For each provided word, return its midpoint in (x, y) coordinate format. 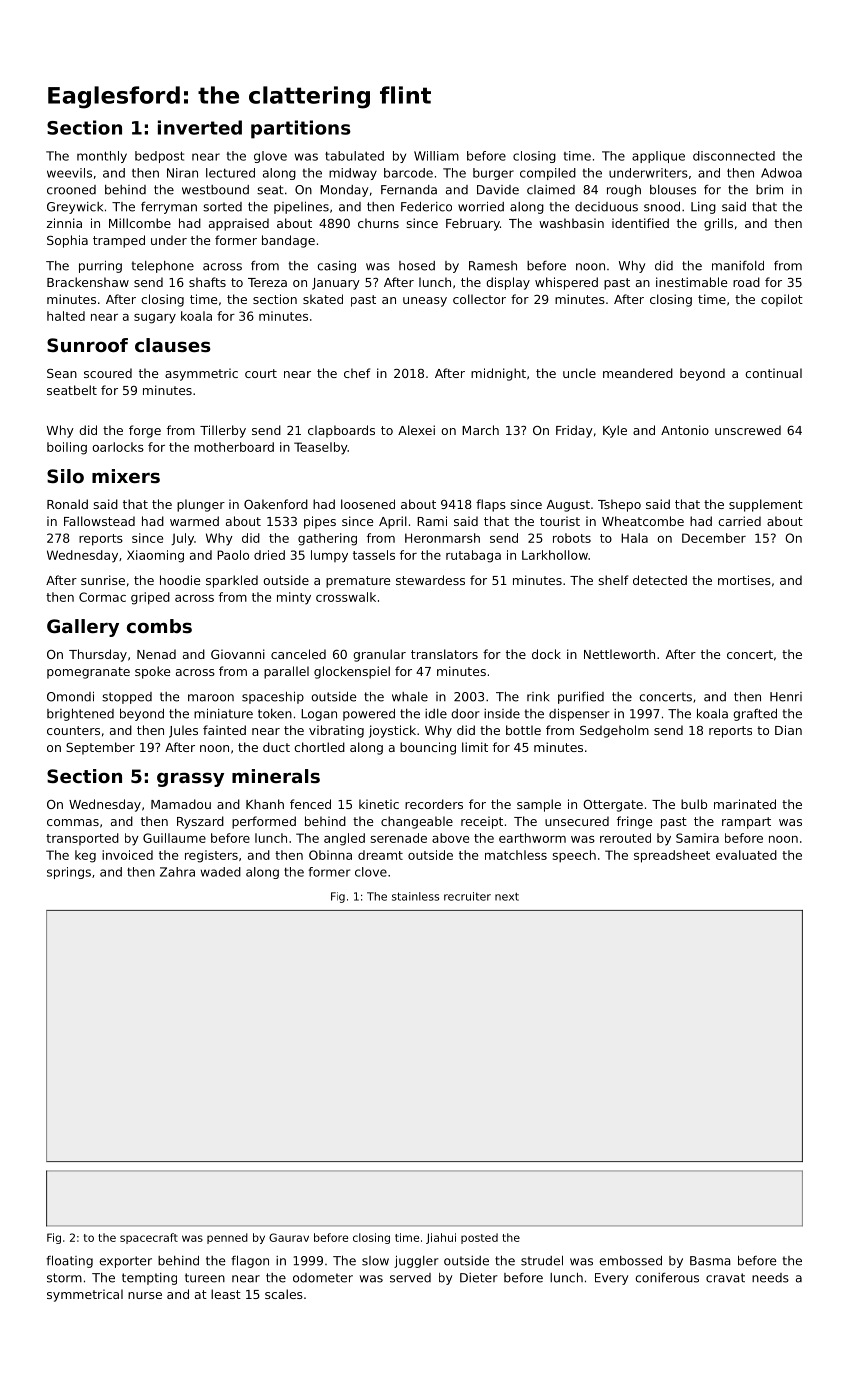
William (436, 156)
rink (538, 696)
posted (479, 1238)
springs (69, 873)
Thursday (98, 655)
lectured (230, 173)
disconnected (734, 156)
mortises (744, 580)
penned (227, 1238)
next (507, 897)
